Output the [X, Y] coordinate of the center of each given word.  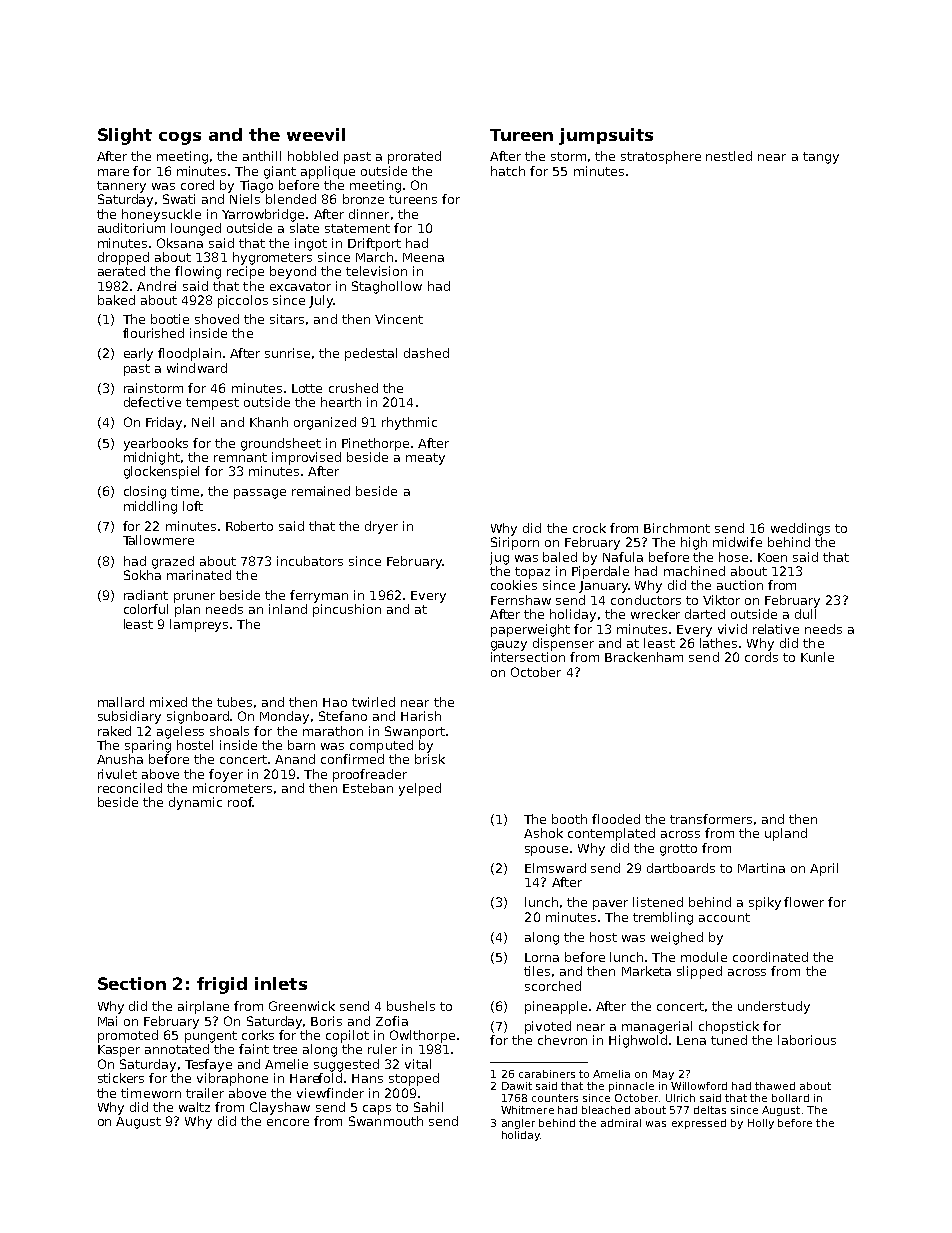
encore [288, 1122]
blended [291, 199]
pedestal [371, 354]
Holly [761, 1124]
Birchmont [677, 528]
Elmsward [555, 868]
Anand [295, 759]
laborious [807, 1040]
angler [518, 1124]
